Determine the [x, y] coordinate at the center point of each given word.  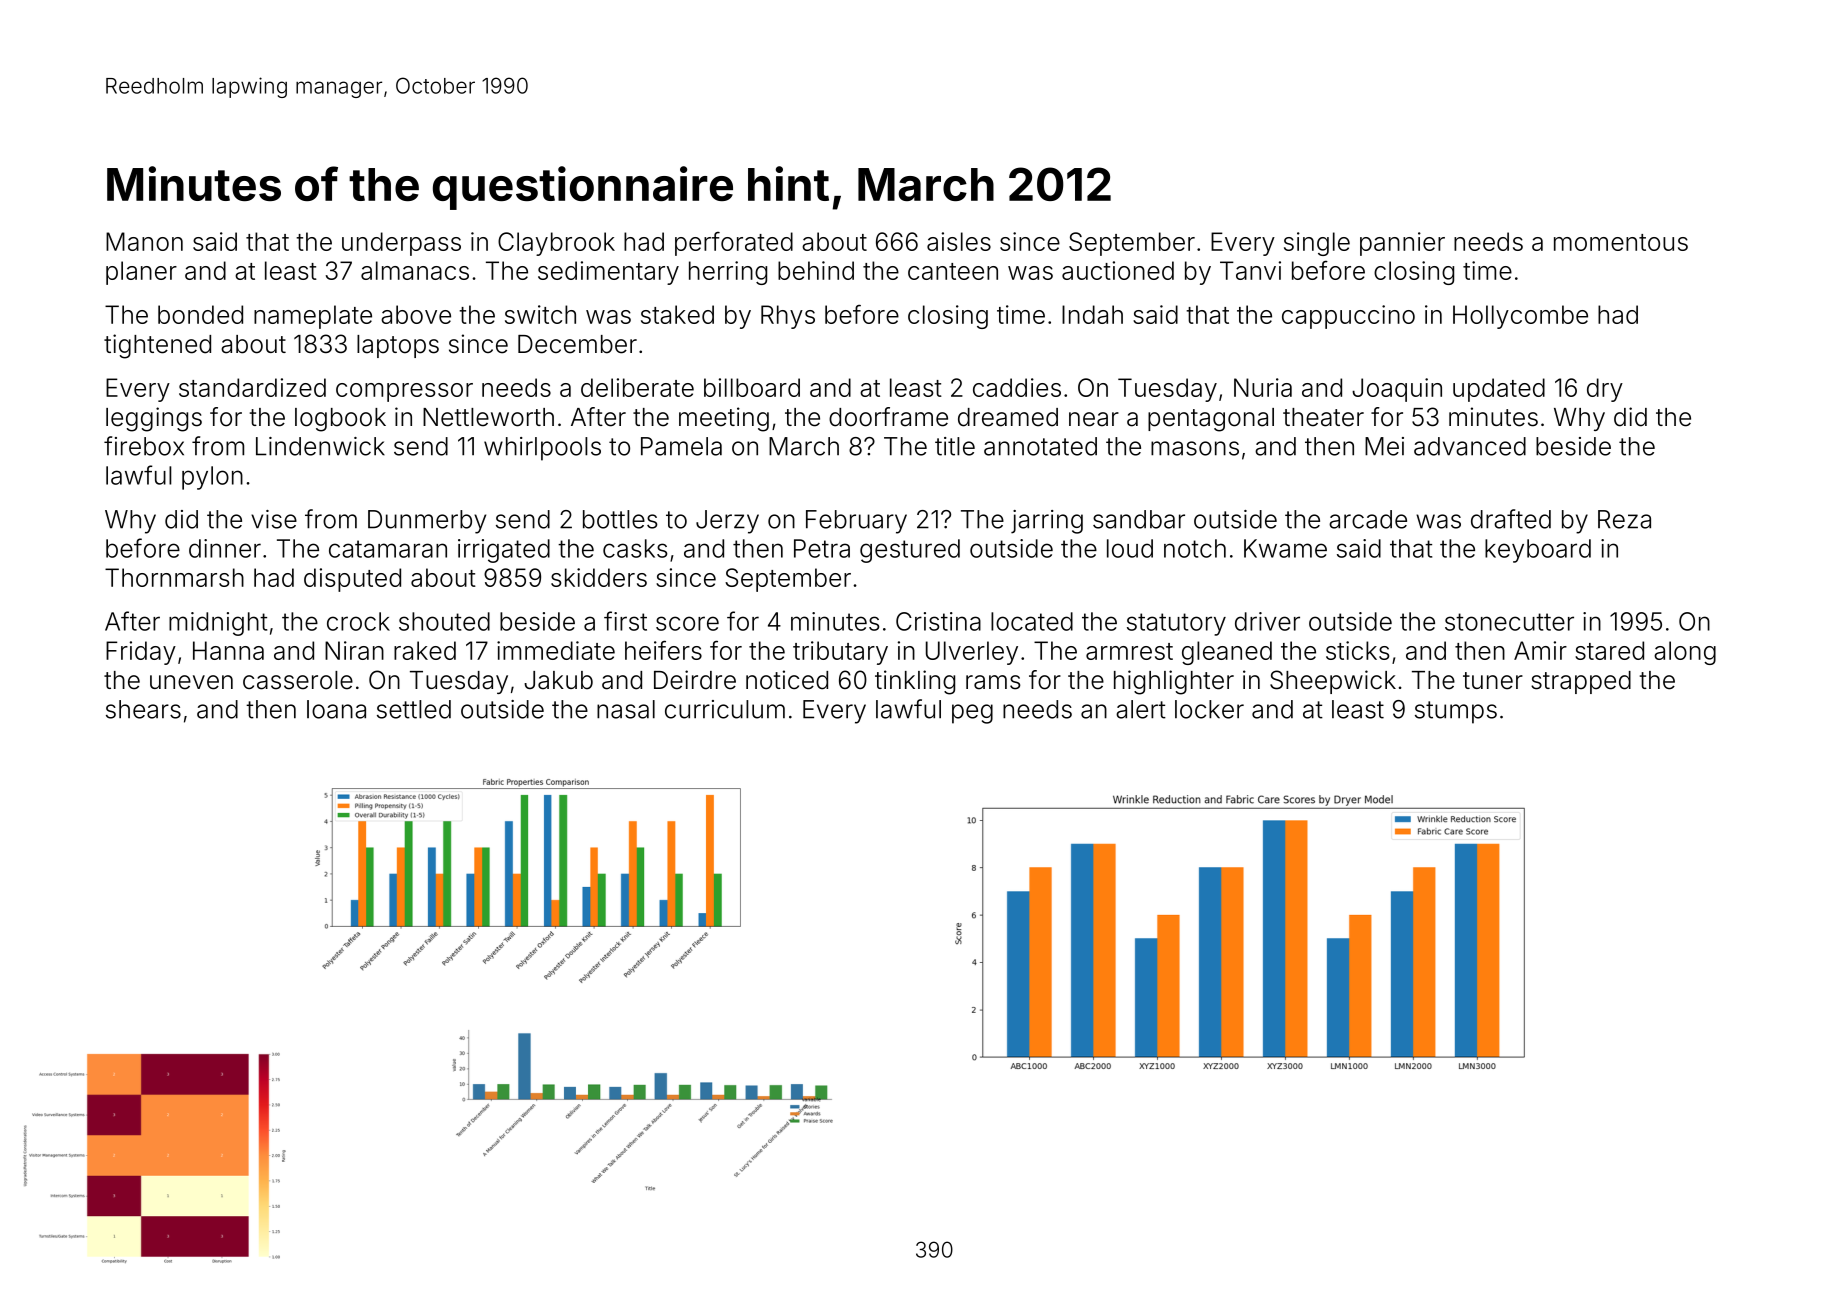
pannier [1402, 244]
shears [143, 709]
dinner [225, 548]
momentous [1621, 242]
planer [141, 273]
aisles [959, 241]
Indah [1092, 314]
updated [1499, 390]
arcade [1368, 519]
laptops [398, 346]
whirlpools [542, 449]
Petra [822, 548]
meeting [724, 419]
